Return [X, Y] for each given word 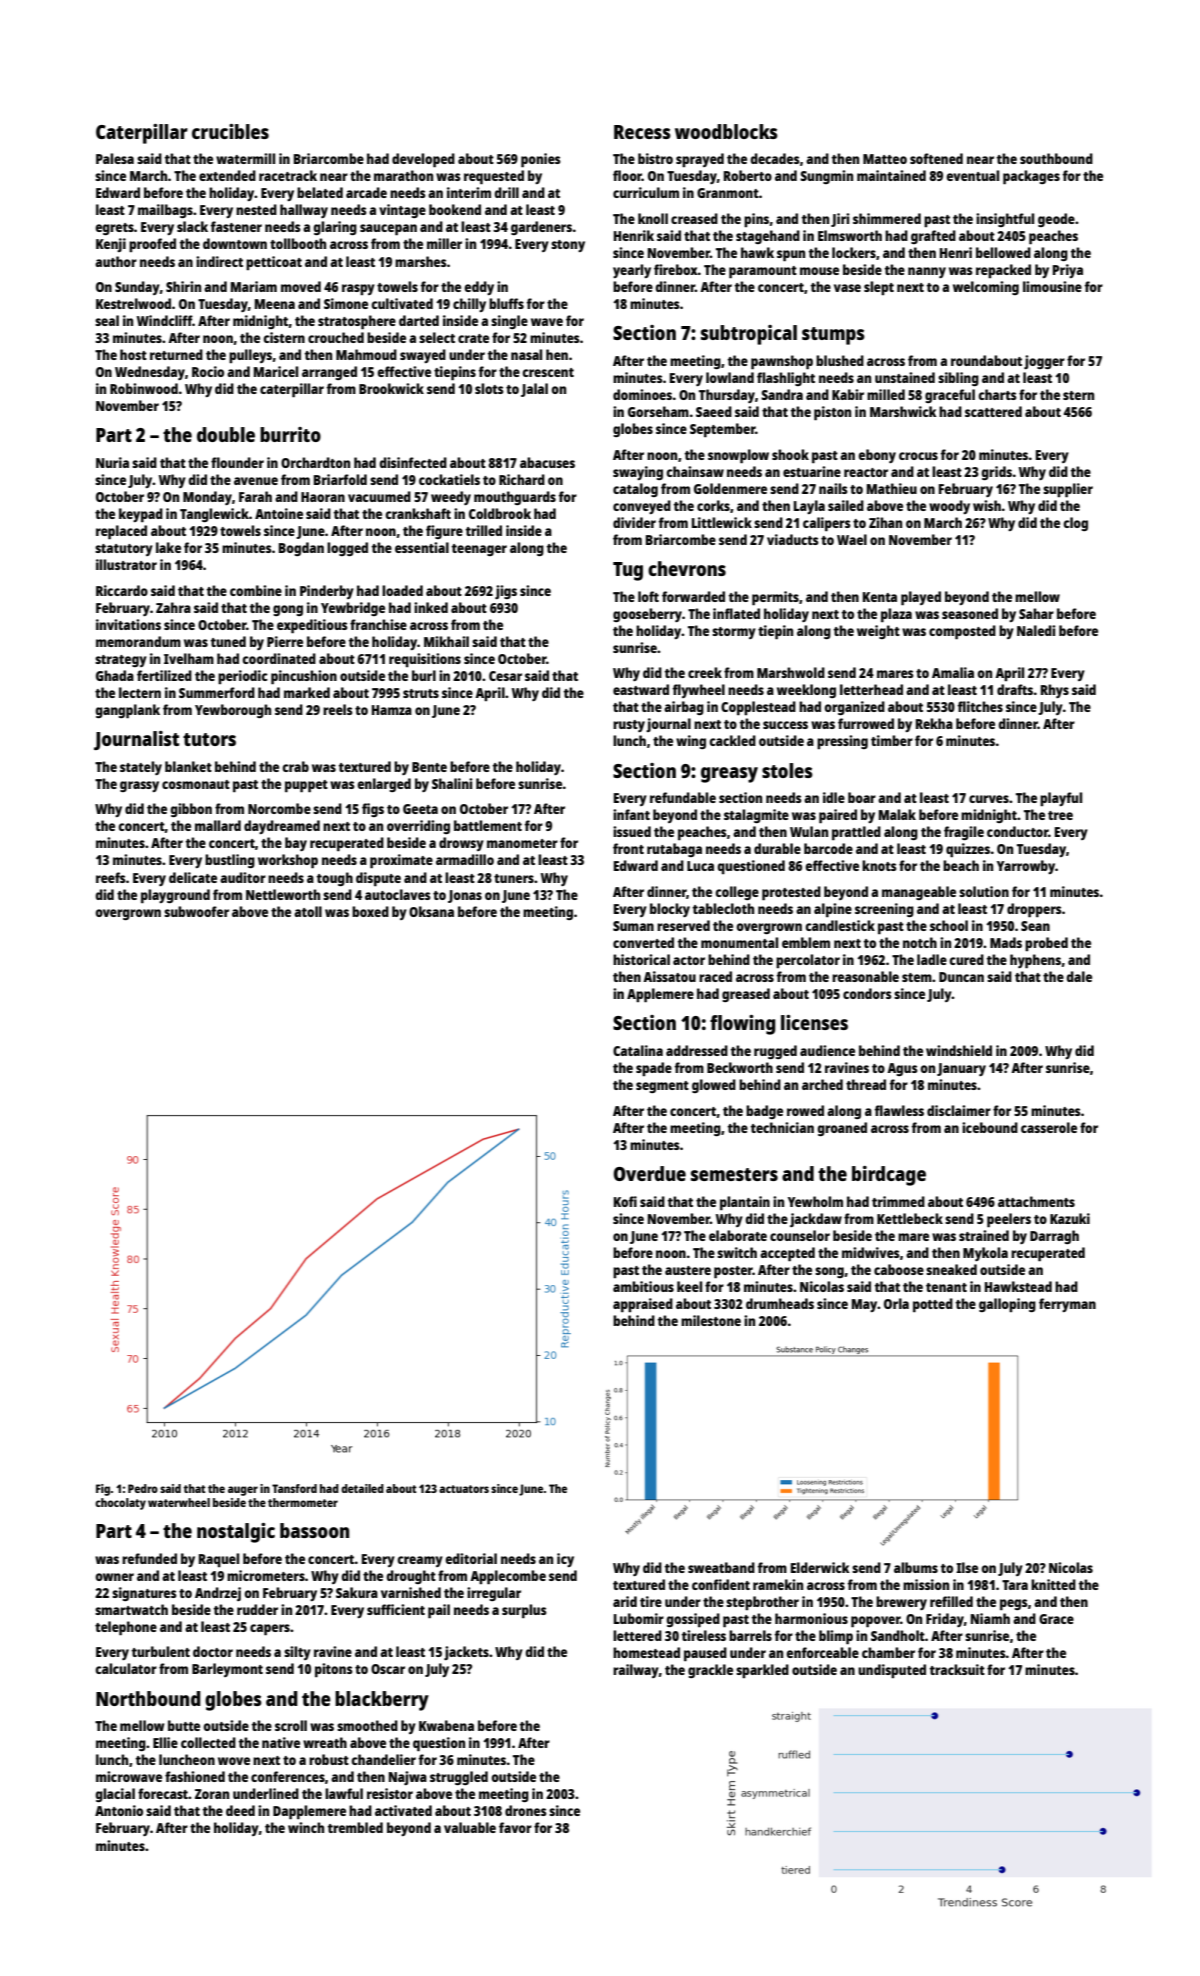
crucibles [230, 131]
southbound [1056, 158]
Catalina [638, 1050]
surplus [524, 1611]
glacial [115, 1795]
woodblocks [726, 131]
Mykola [985, 1254]
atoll [308, 911]
